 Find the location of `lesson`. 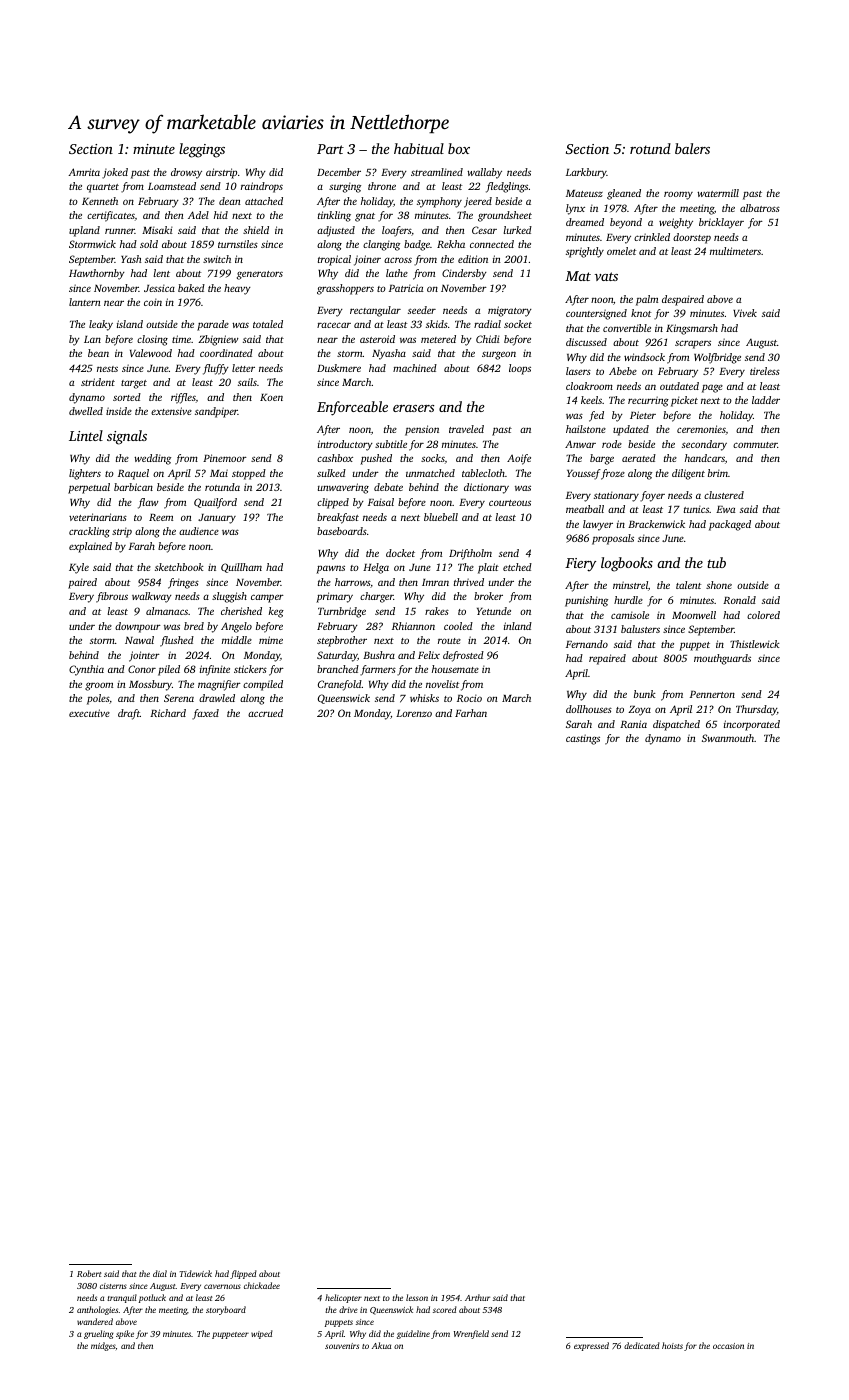

lesson is located at coordinates (417, 1297).
